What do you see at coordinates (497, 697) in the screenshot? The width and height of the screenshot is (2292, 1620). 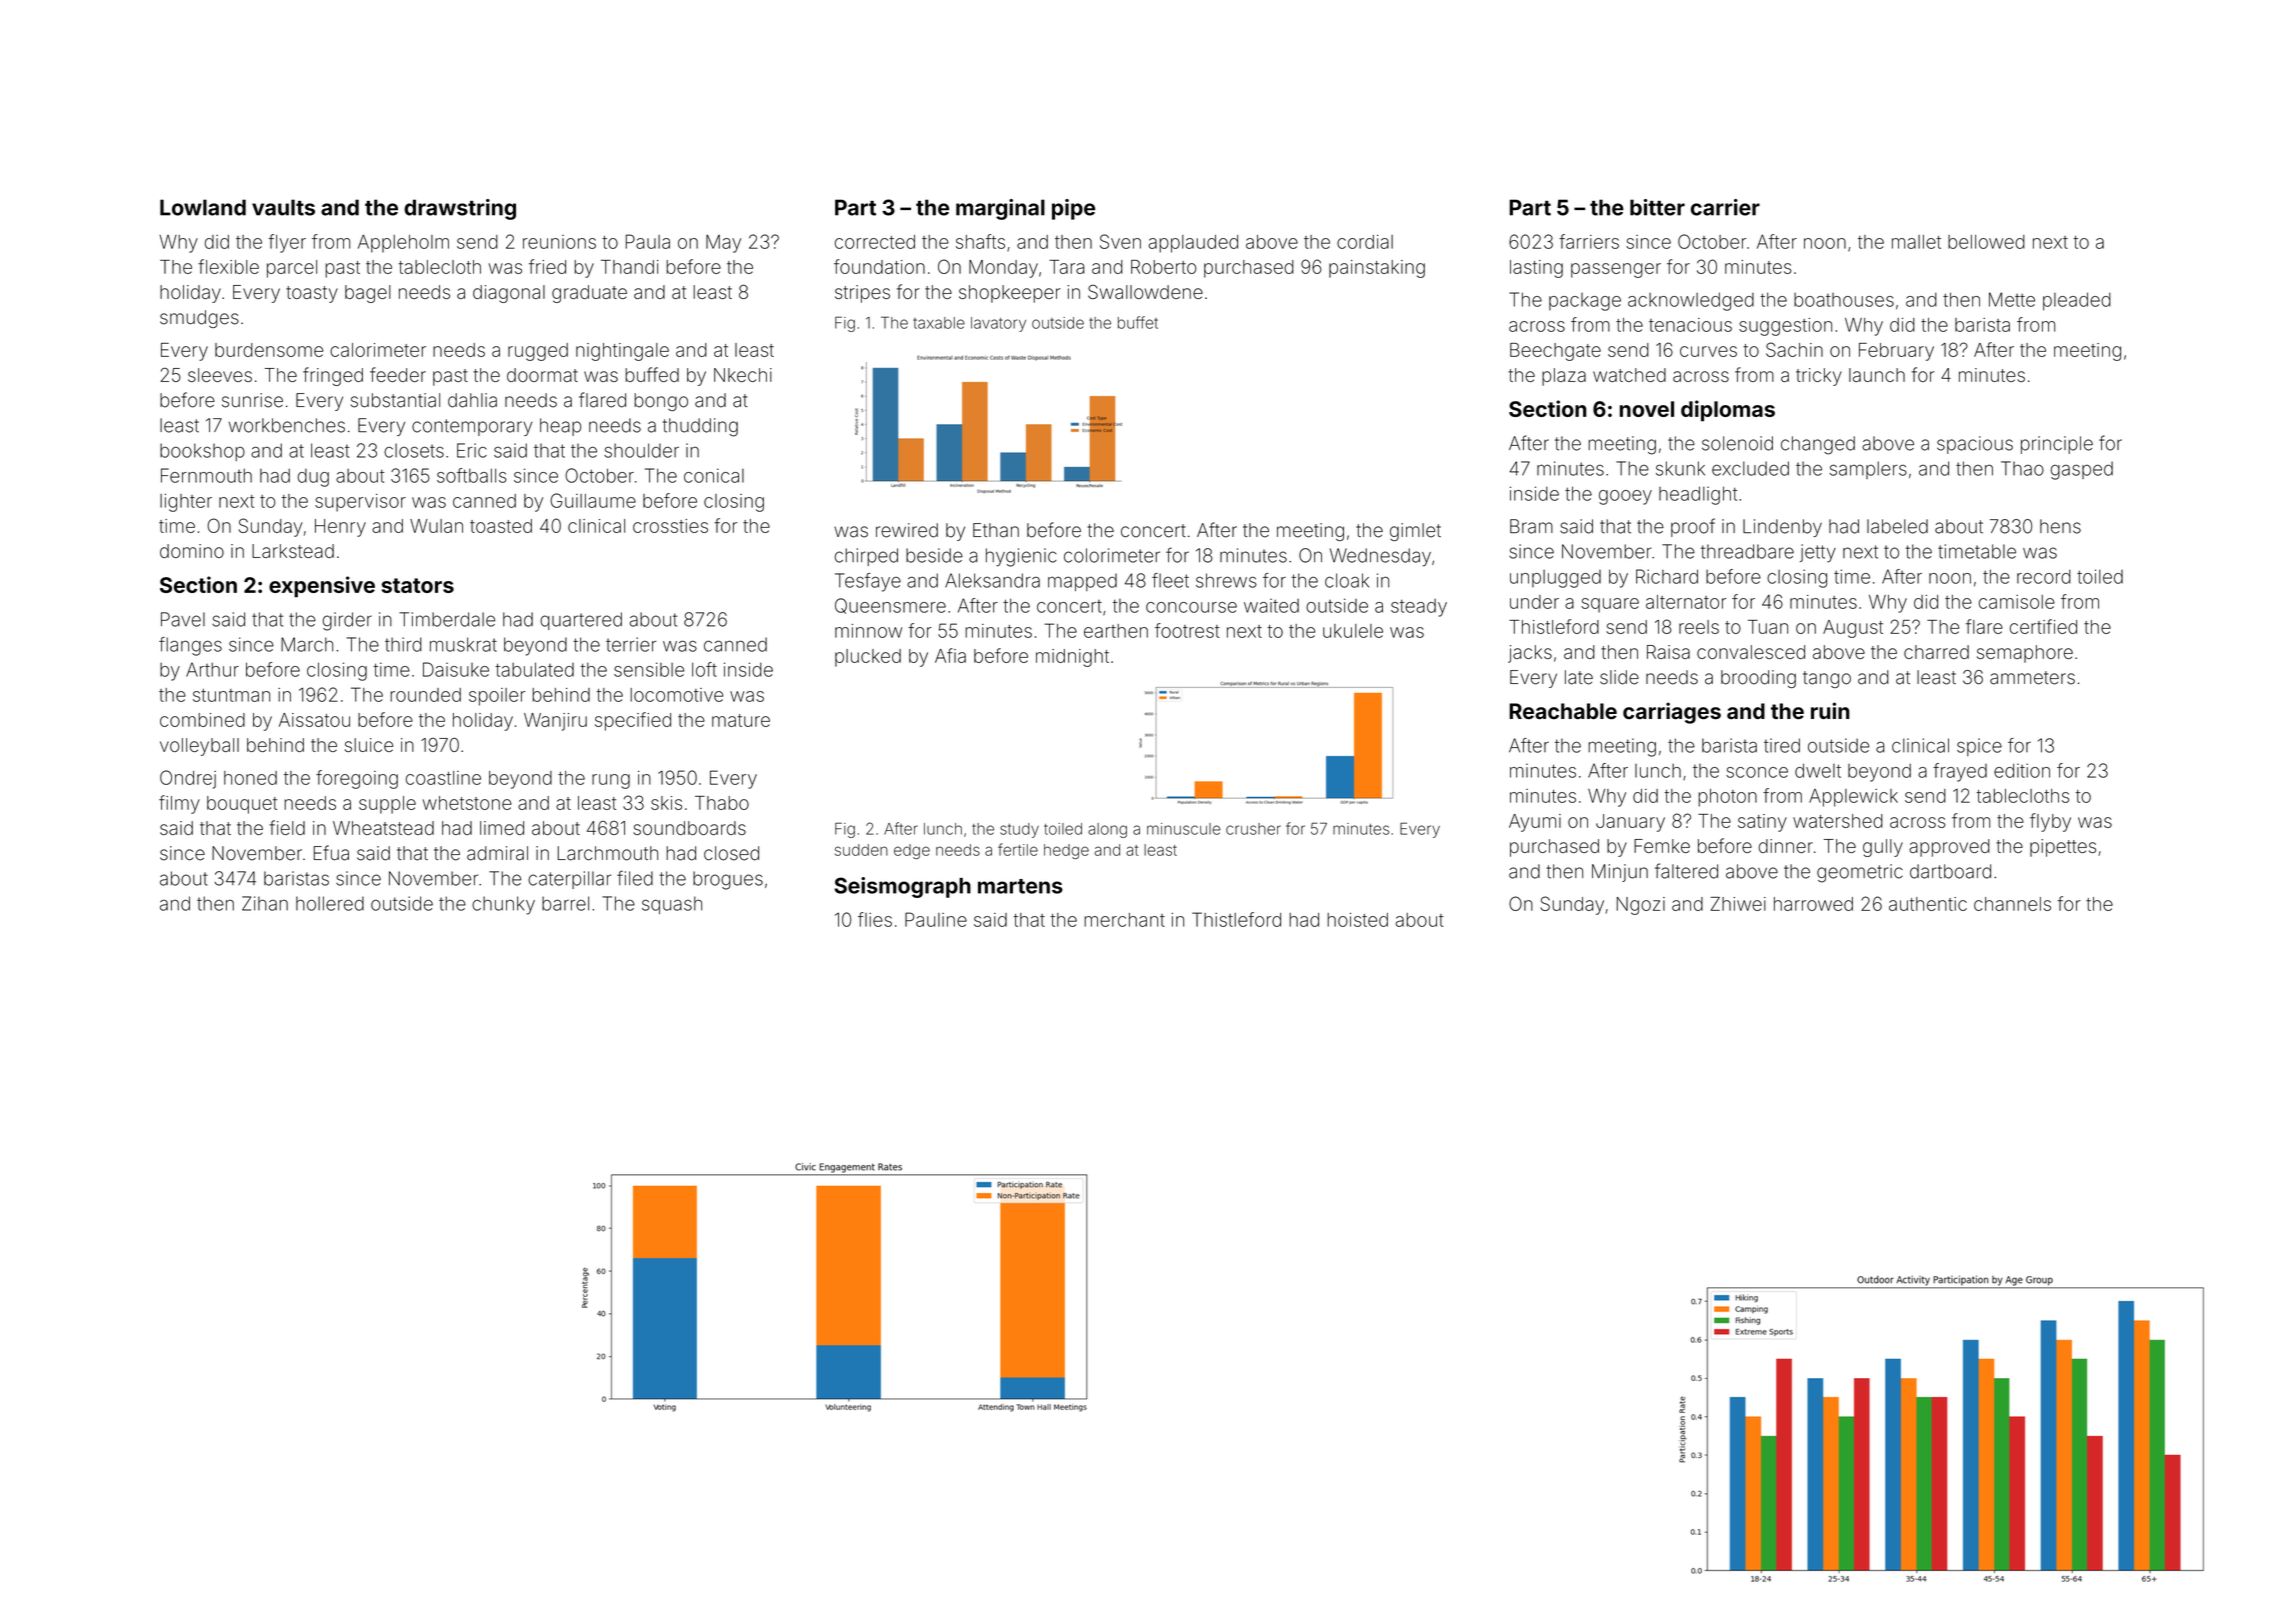 I see `spoiler` at bounding box center [497, 697].
